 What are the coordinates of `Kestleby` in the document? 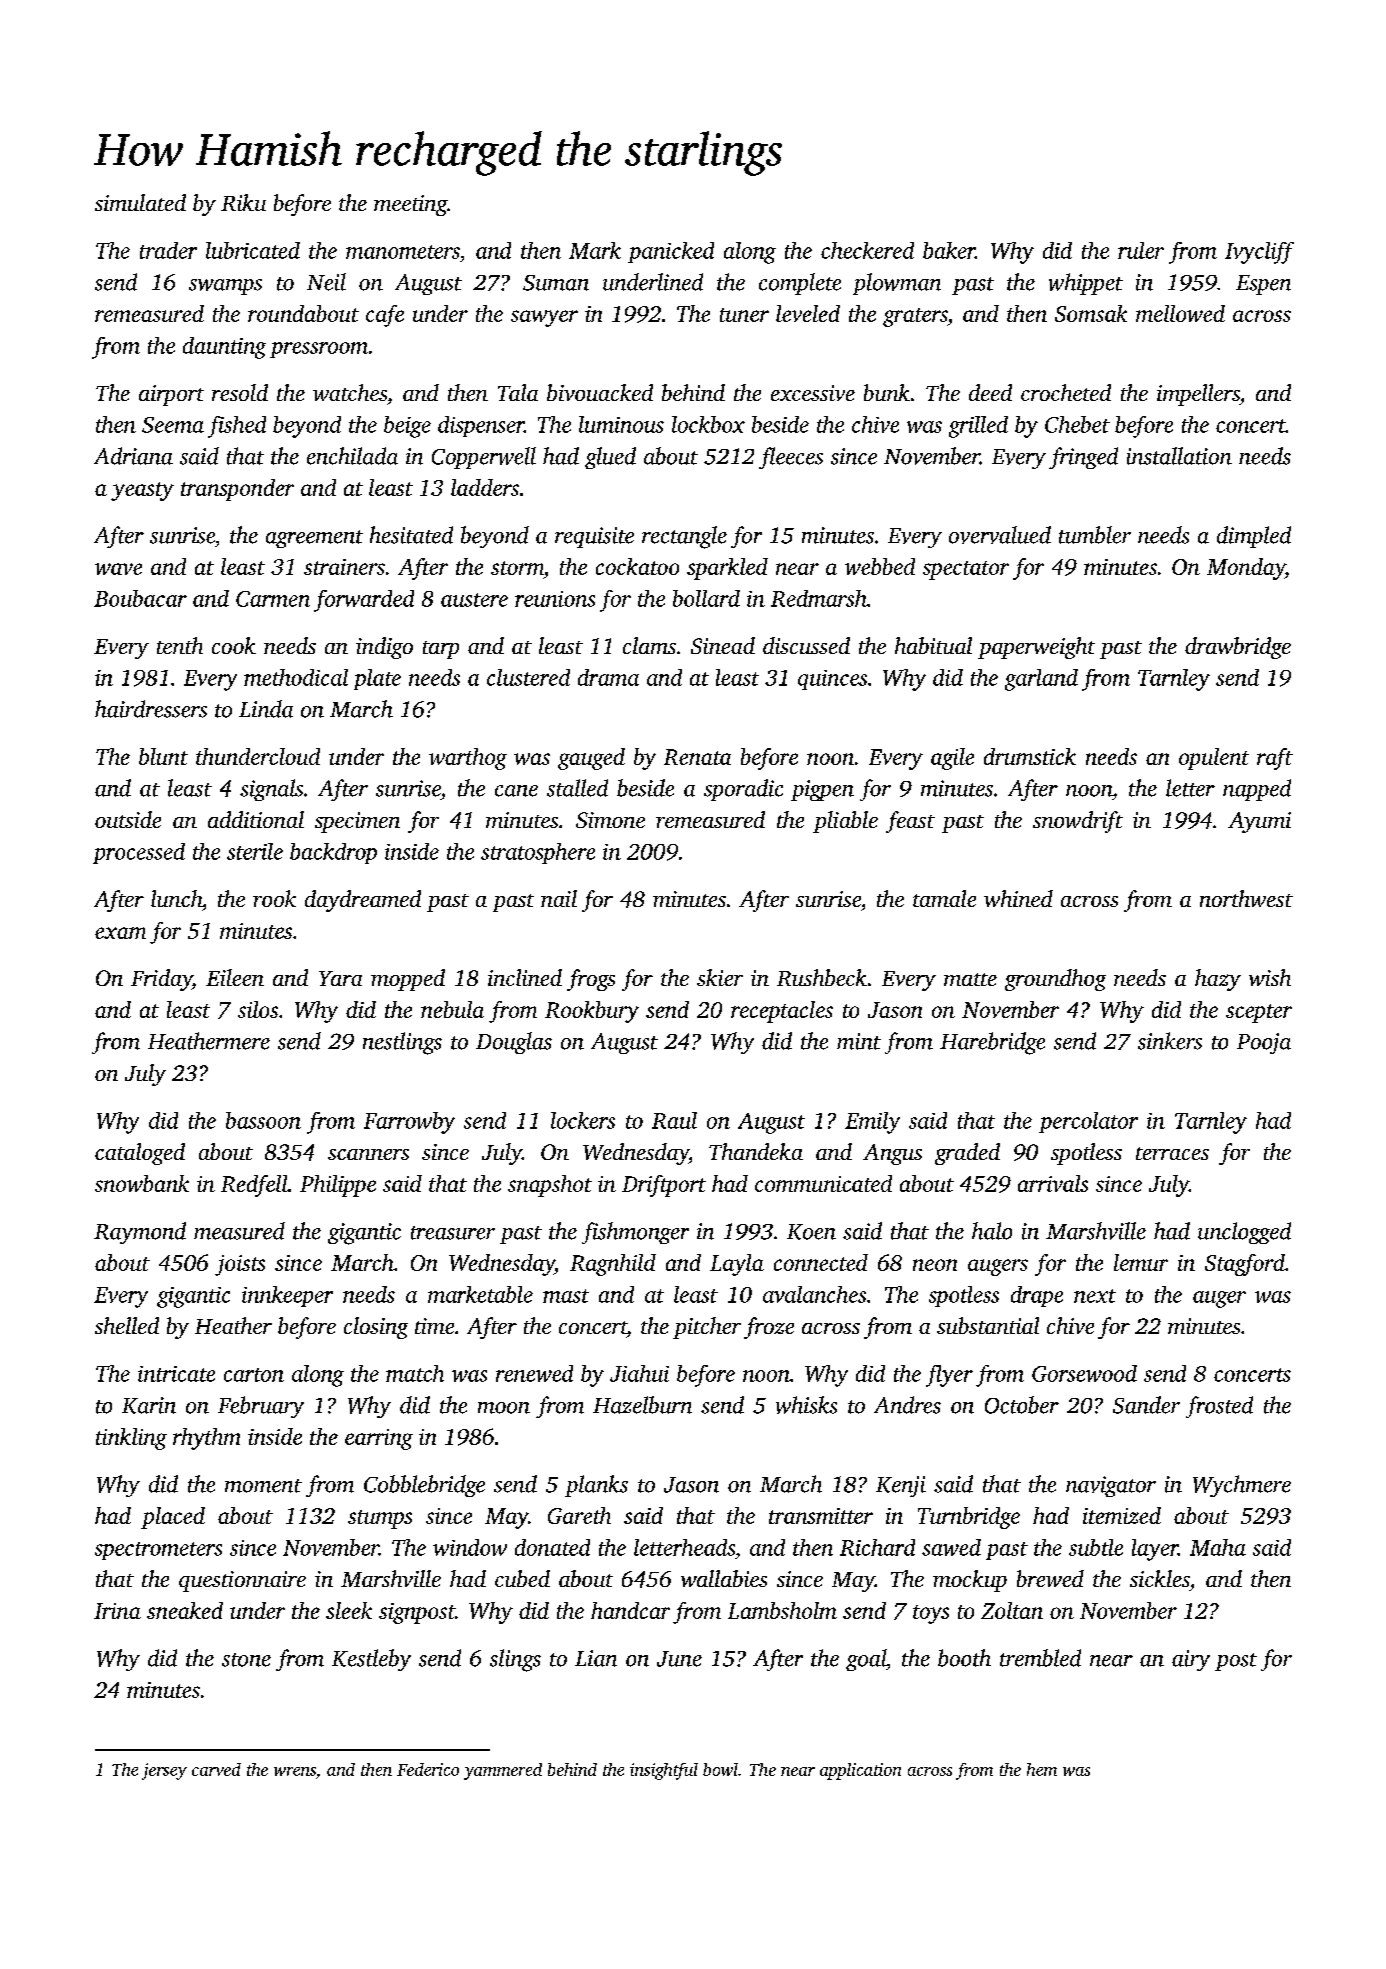 It's located at (371, 1660).
